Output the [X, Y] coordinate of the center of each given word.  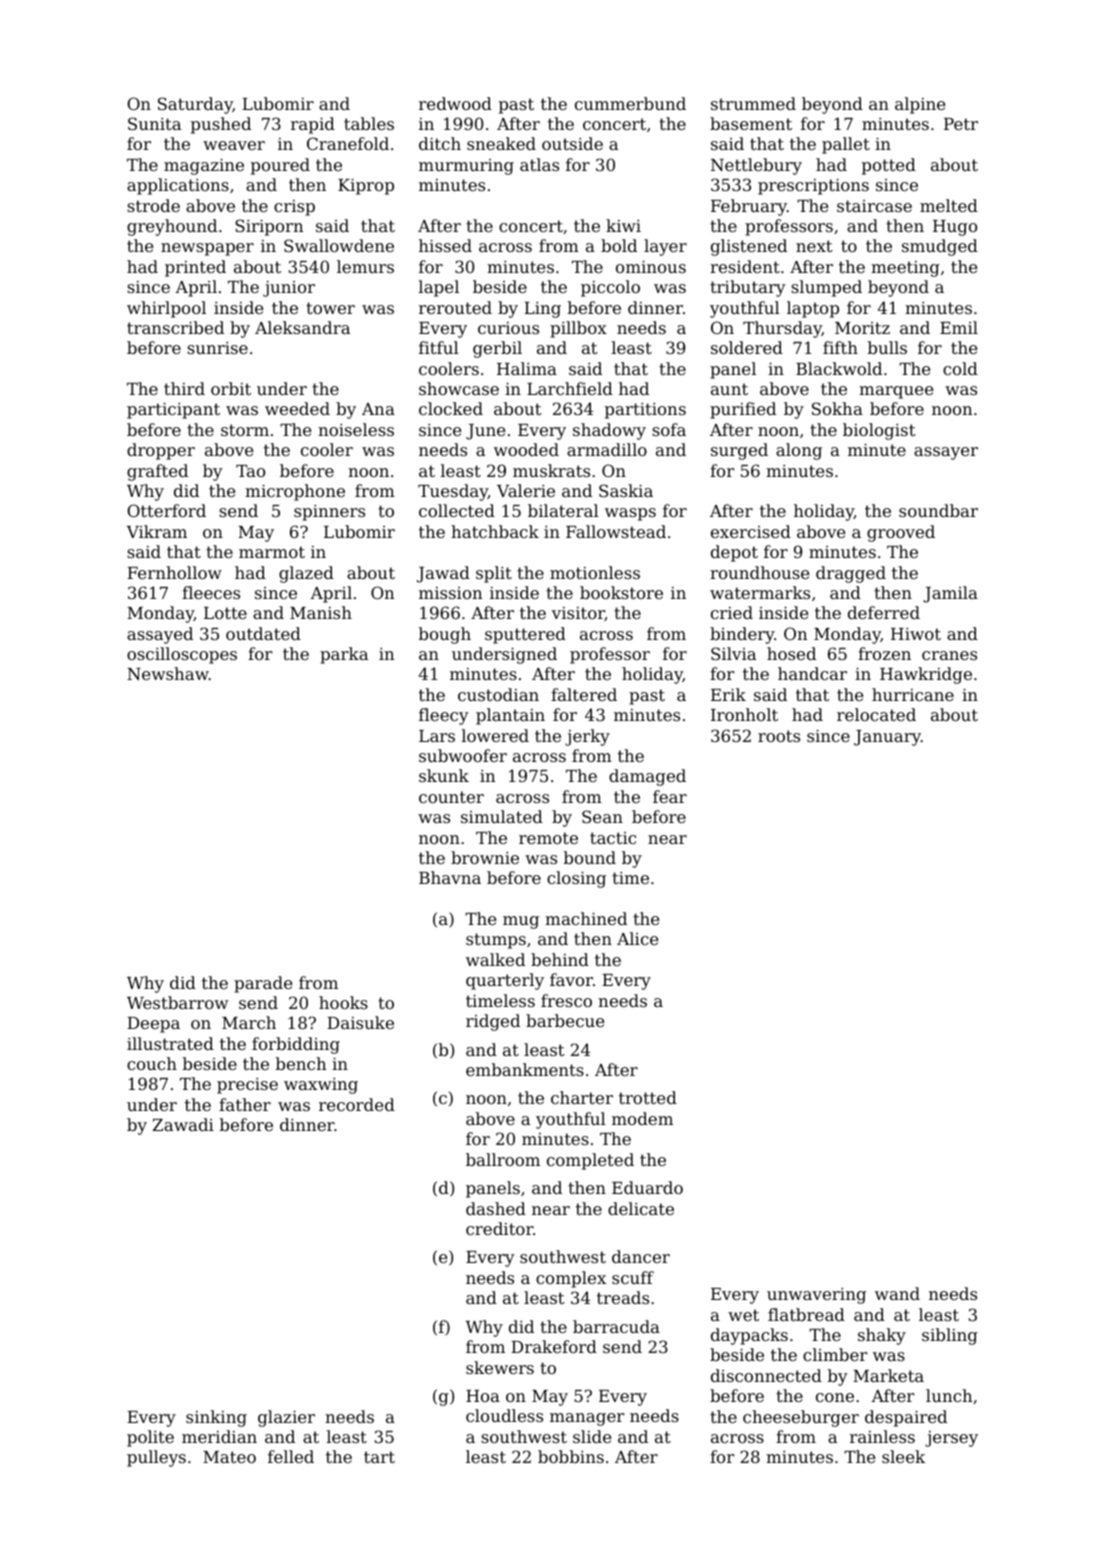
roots [779, 736]
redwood [455, 103]
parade [263, 984]
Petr [961, 124]
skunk [444, 775]
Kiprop [366, 187]
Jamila [950, 594]
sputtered [525, 635]
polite [150, 1438]
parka [344, 655]
